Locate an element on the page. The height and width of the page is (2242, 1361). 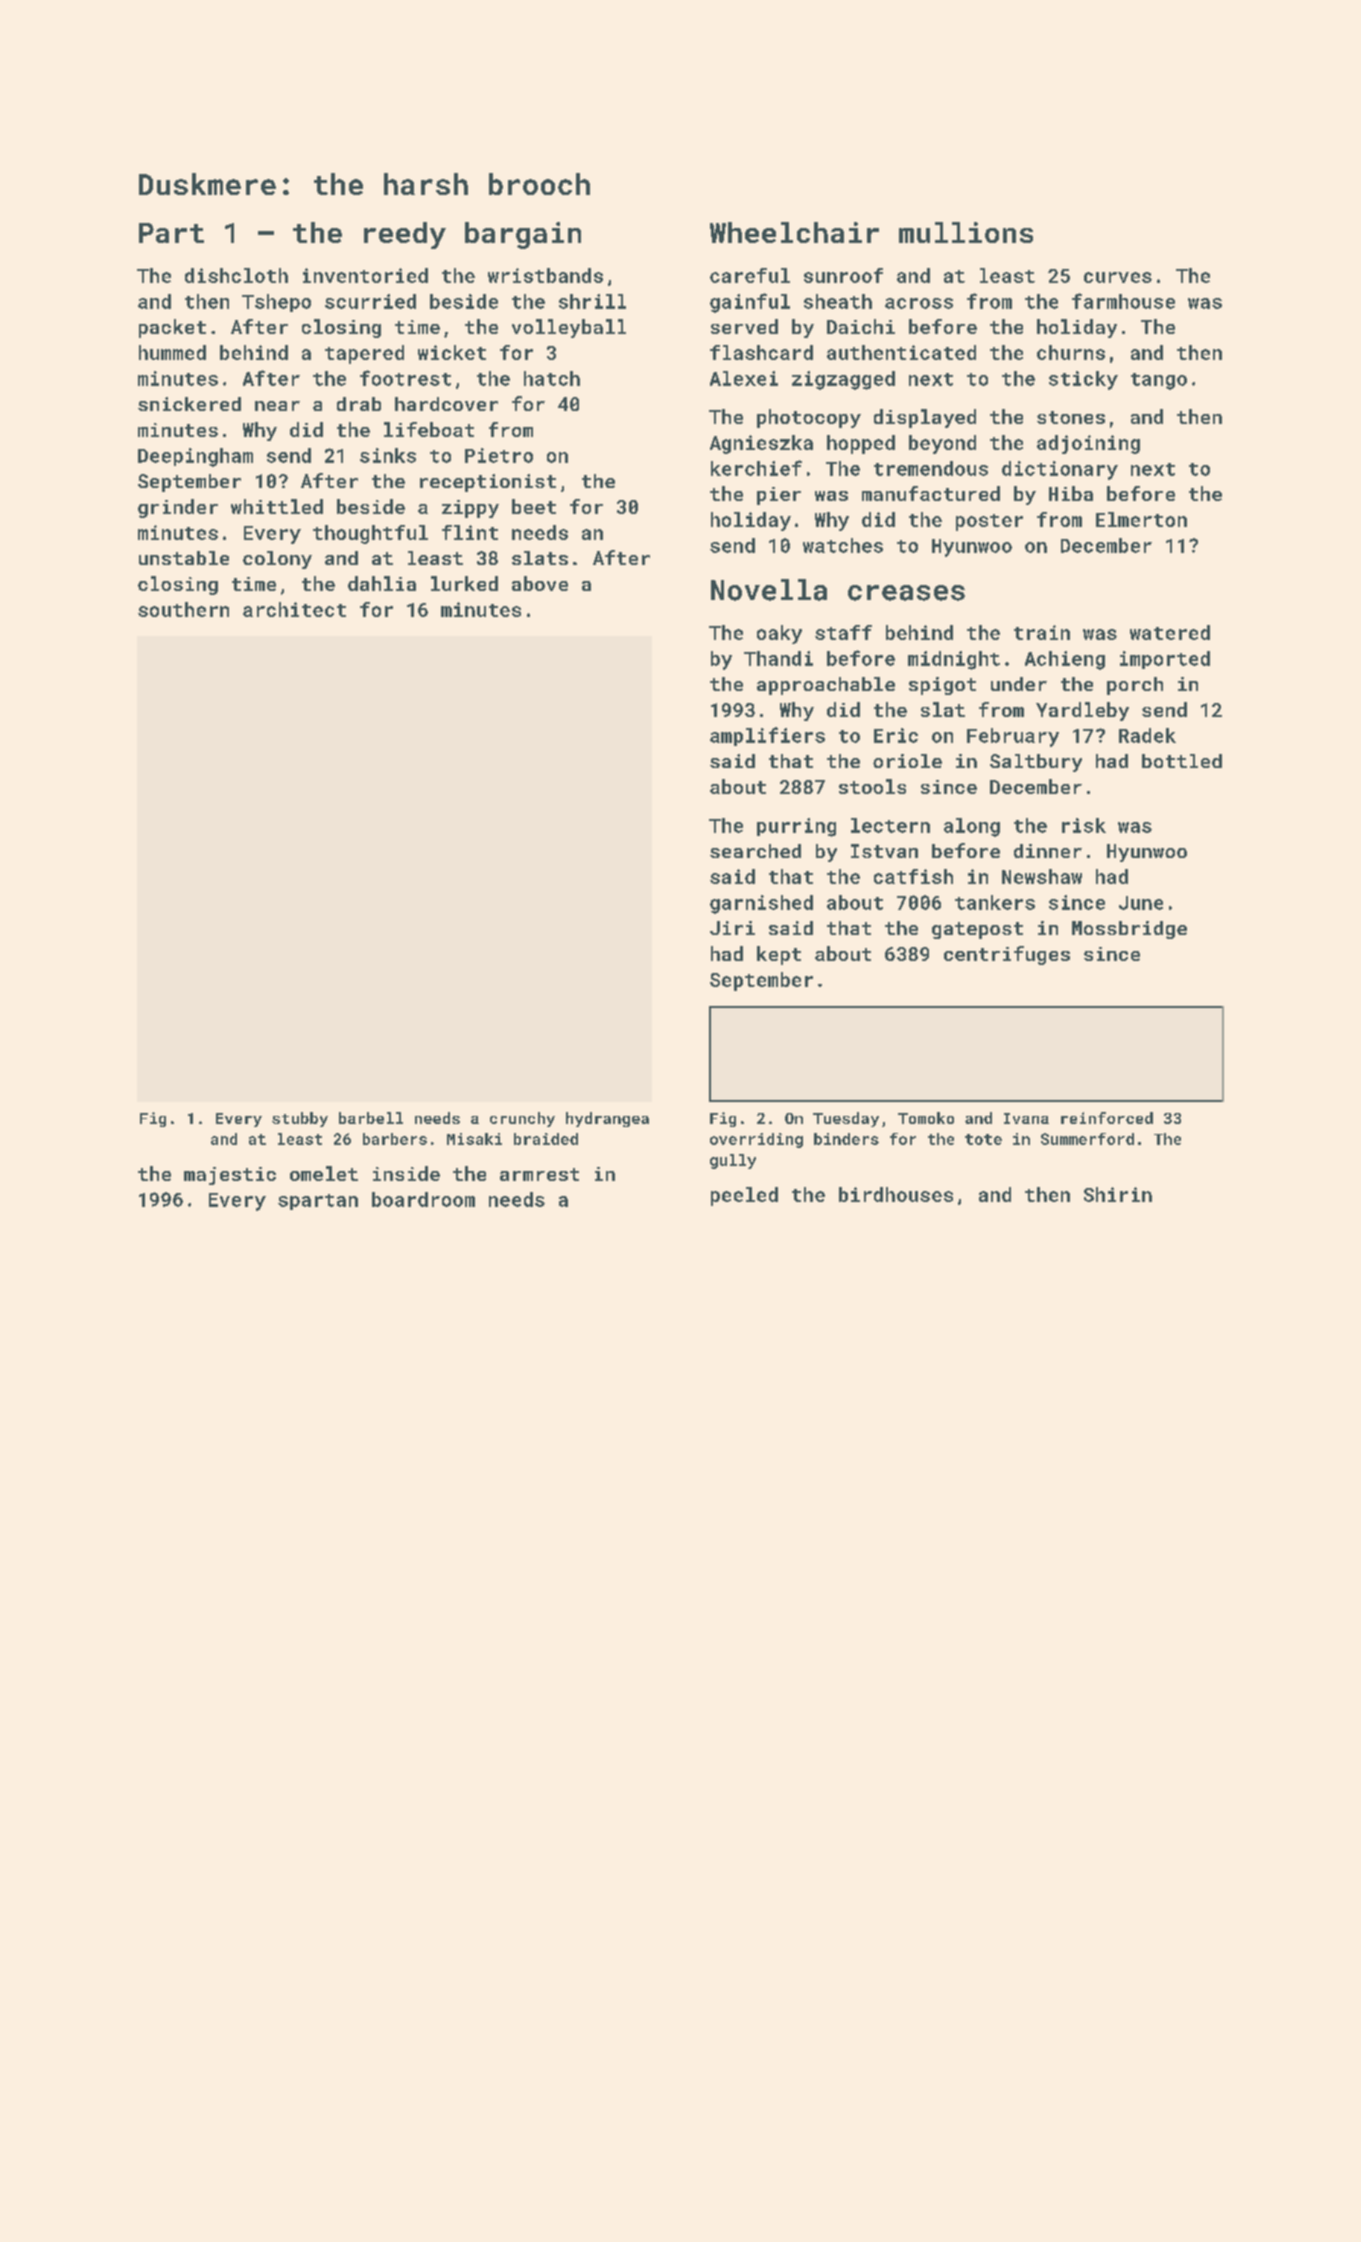
Eric is located at coordinates (896, 735).
